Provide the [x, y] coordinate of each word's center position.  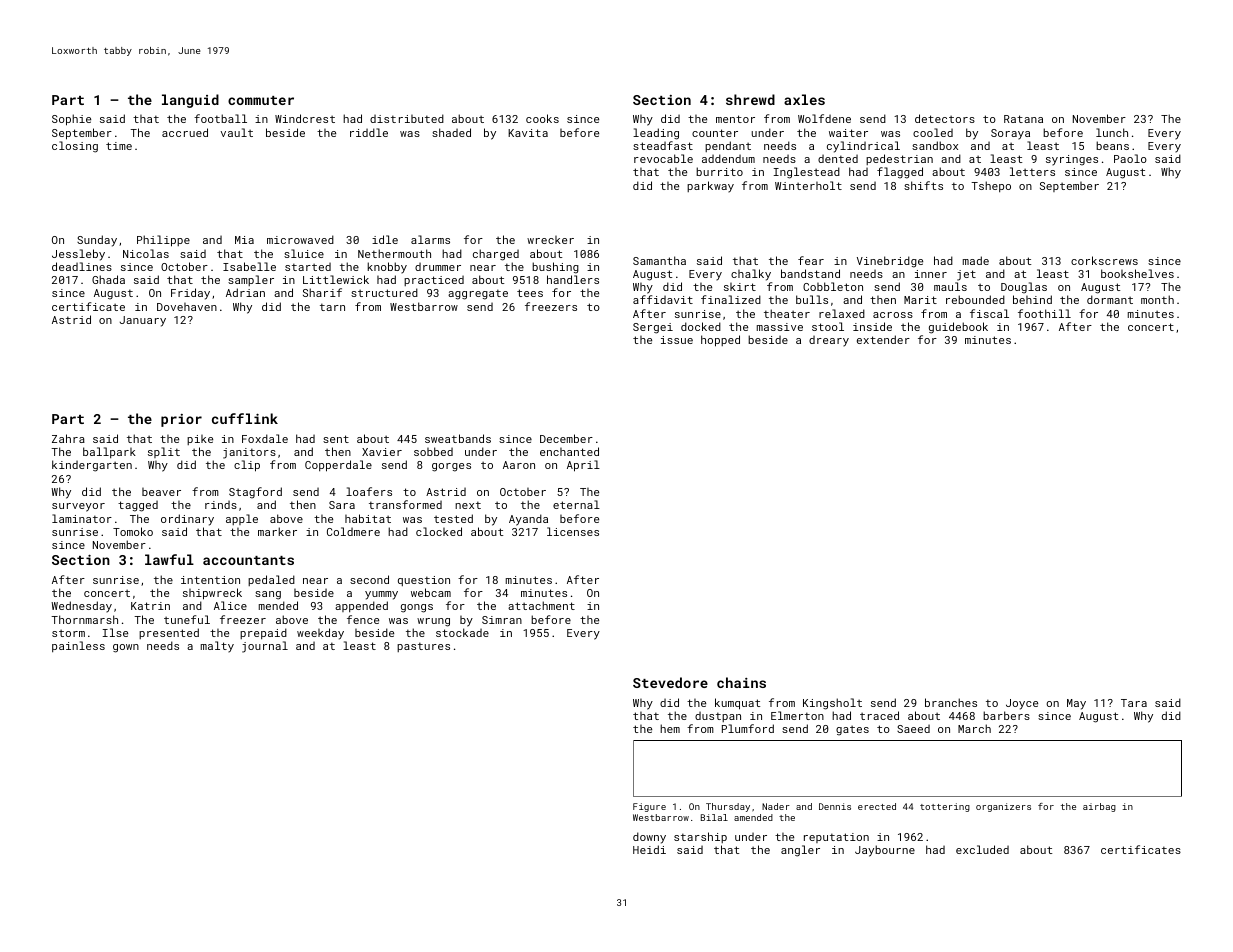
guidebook [958, 328]
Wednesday [81, 607]
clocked [439, 531]
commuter [261, 100]
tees [530, 293]
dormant [1110, 299]
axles [804, 99]
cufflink [245, 418]
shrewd [750, 99]
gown [126, 648]
